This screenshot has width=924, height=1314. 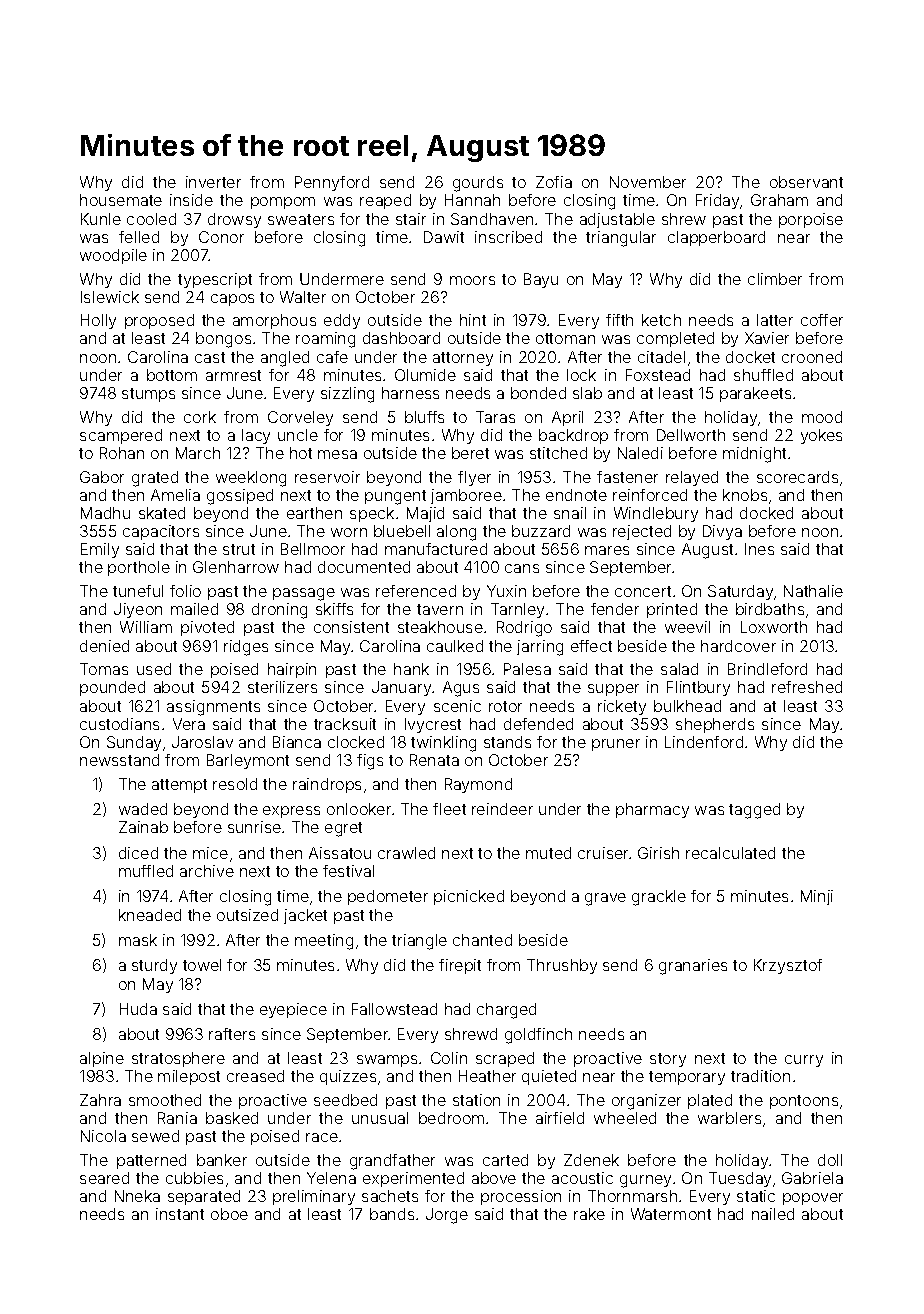 What do you see at coordinates (151, 1161) in the screenshot?
I see `patterned` at bounding box center [151, 1161].
